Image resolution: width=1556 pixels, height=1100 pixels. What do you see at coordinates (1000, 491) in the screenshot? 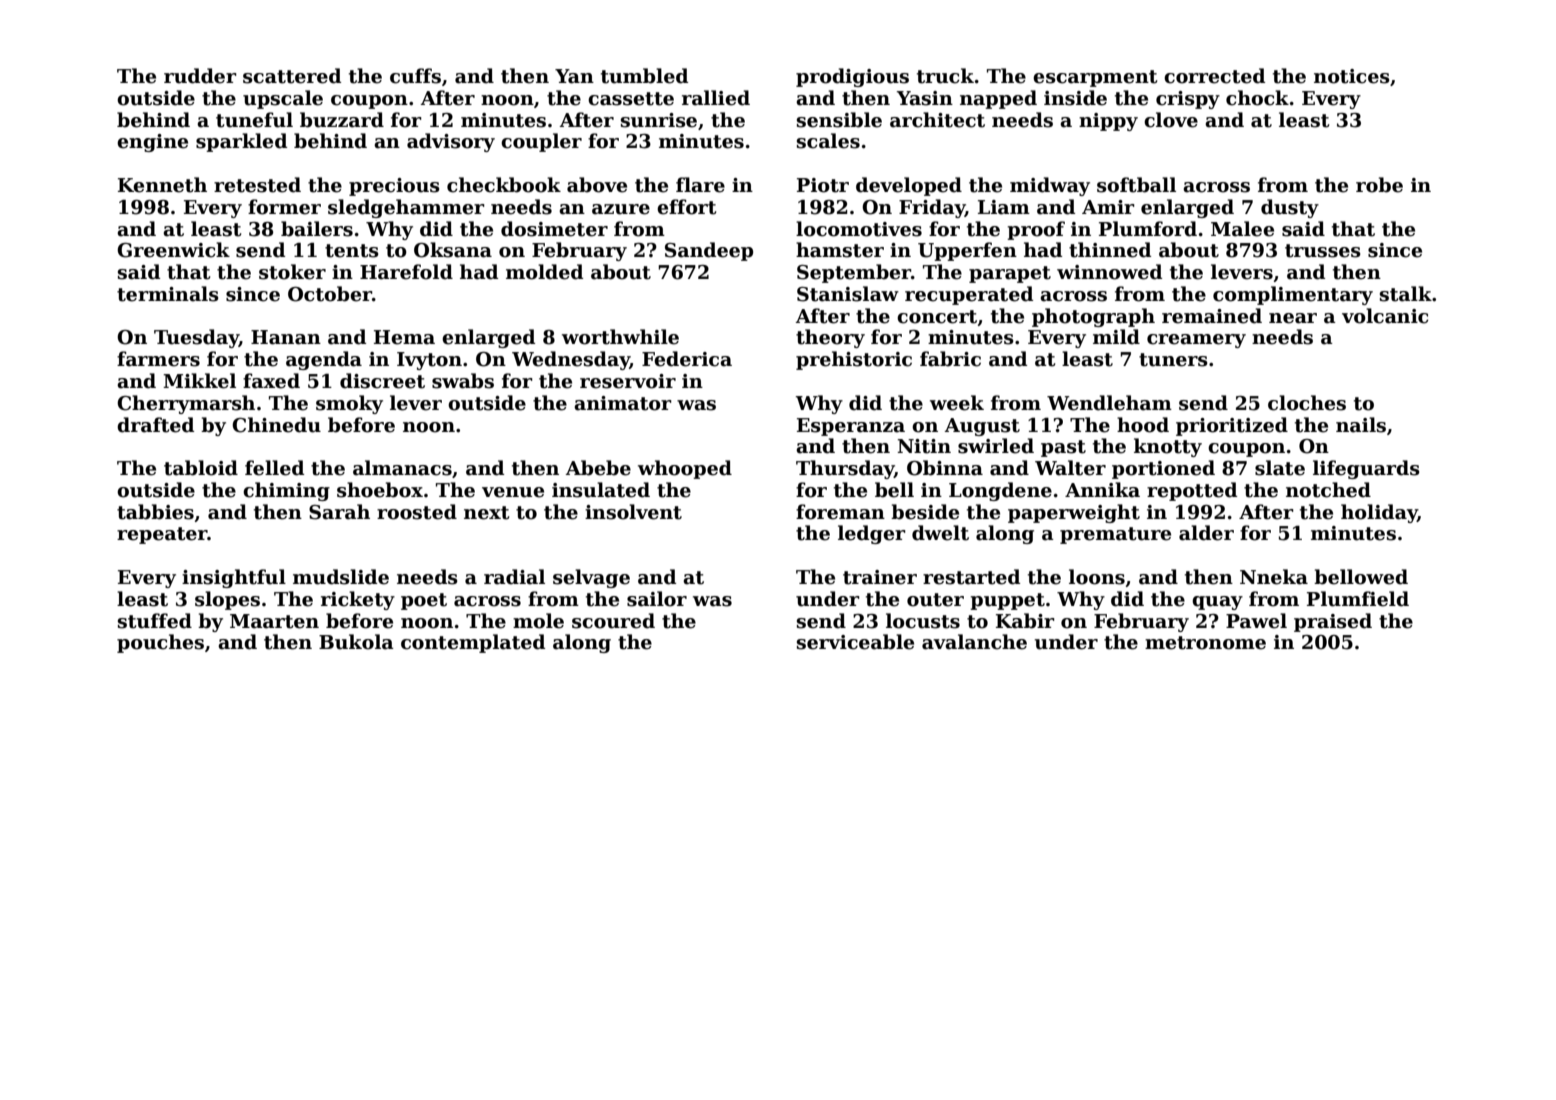
I see `Longdene` at bounding box center [1000, 491].
